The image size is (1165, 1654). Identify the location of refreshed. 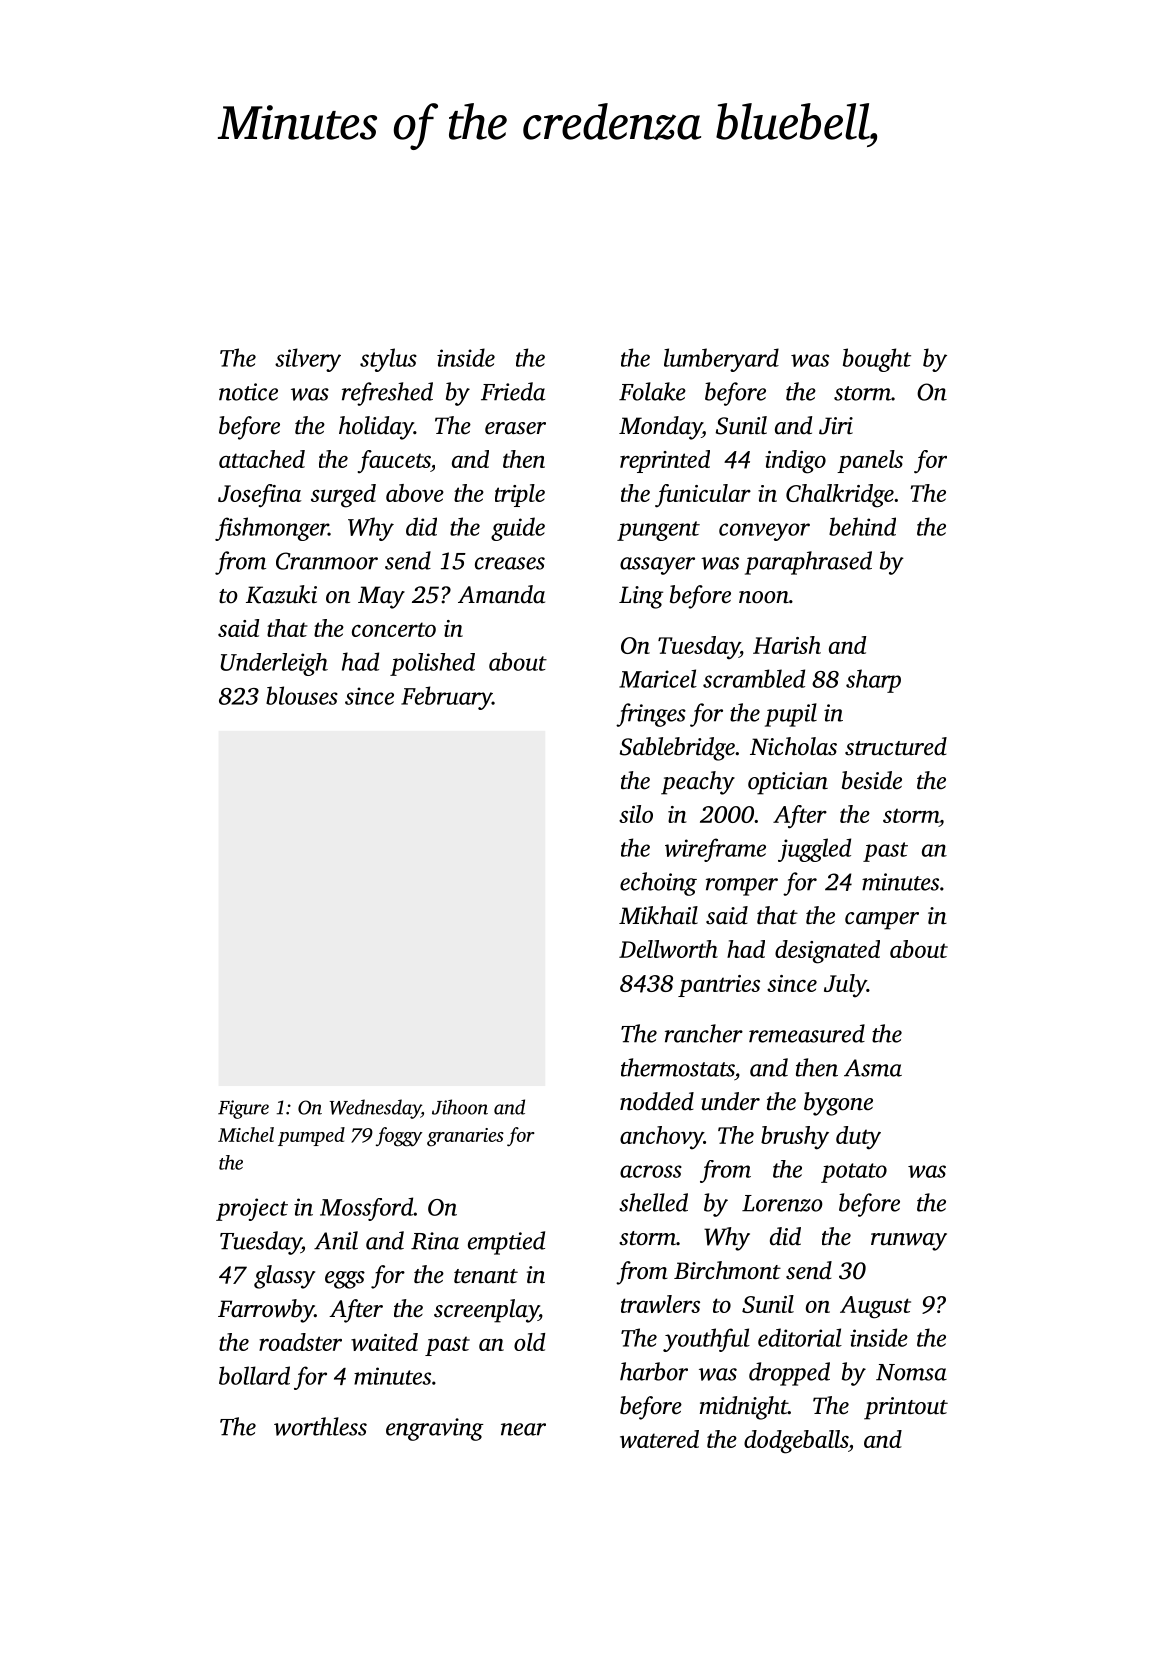
(387, 394).
